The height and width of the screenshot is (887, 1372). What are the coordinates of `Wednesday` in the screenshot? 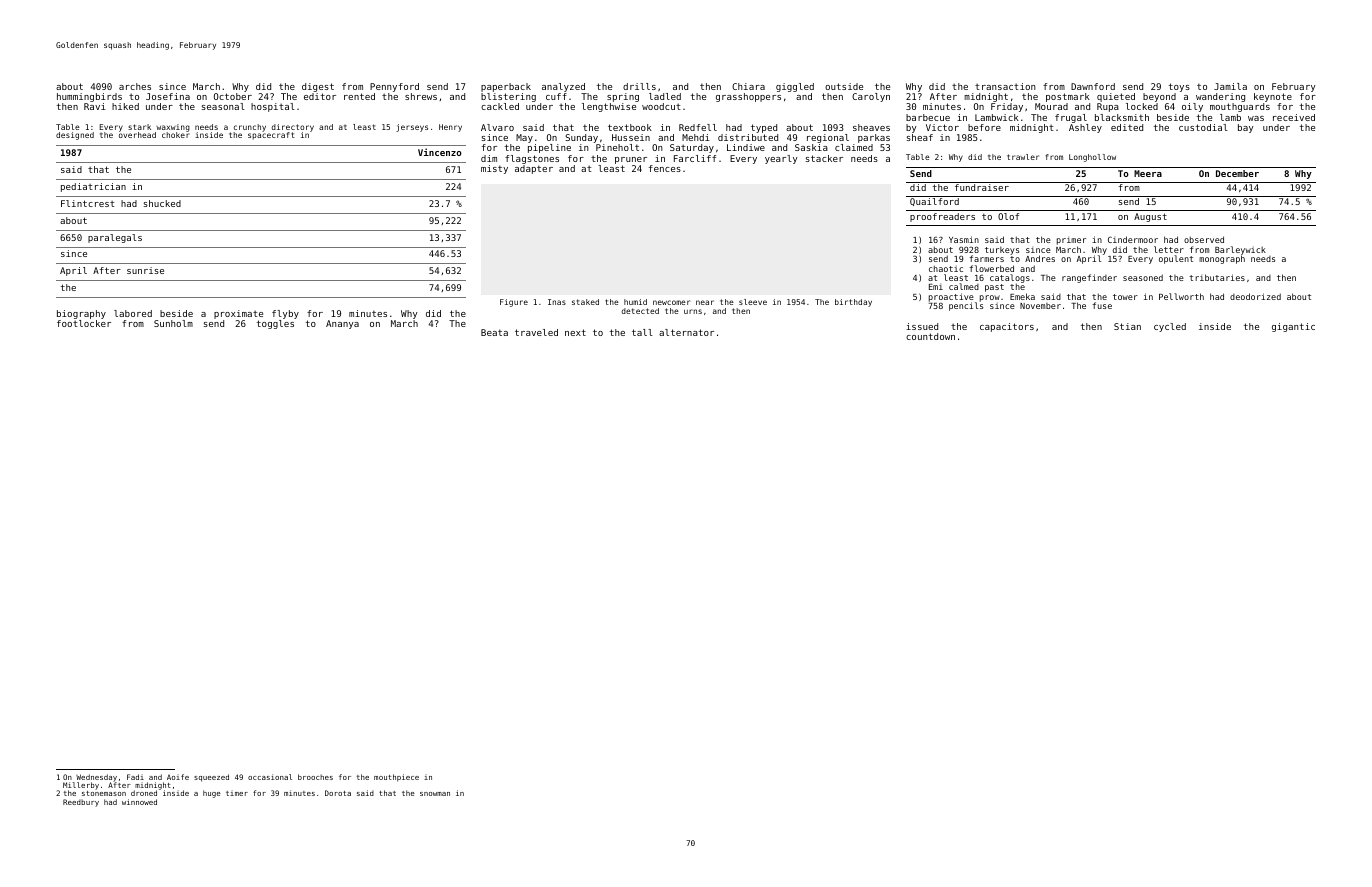 It's located at (96, 778).
